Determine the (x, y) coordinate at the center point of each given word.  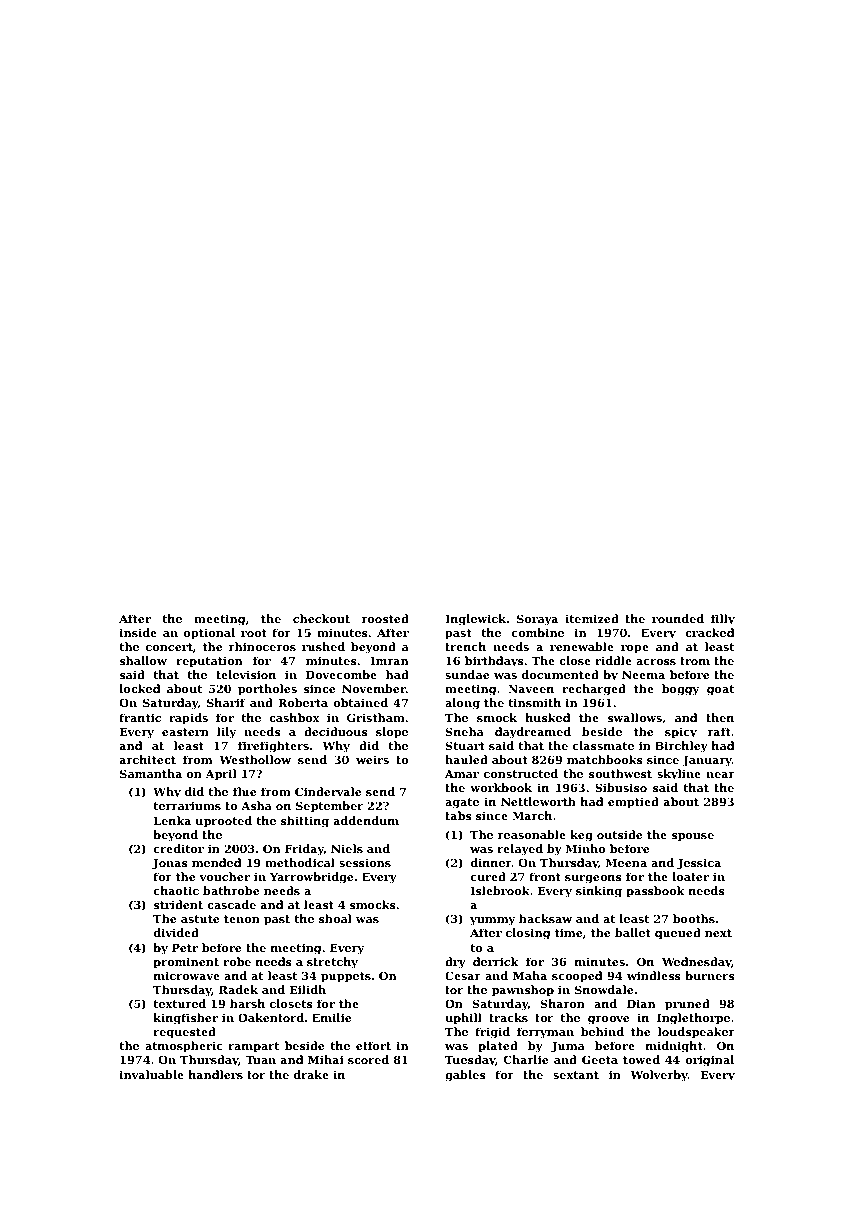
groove (608, 1020)
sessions (365, 862)
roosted (385, 618)
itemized (592, 618)
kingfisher (185, 1019)
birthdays (494, 662)
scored (368, 1059)
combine (538, 632)
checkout (321, 618)
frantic (140, 717)
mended (216, 862)
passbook (655, 892)
